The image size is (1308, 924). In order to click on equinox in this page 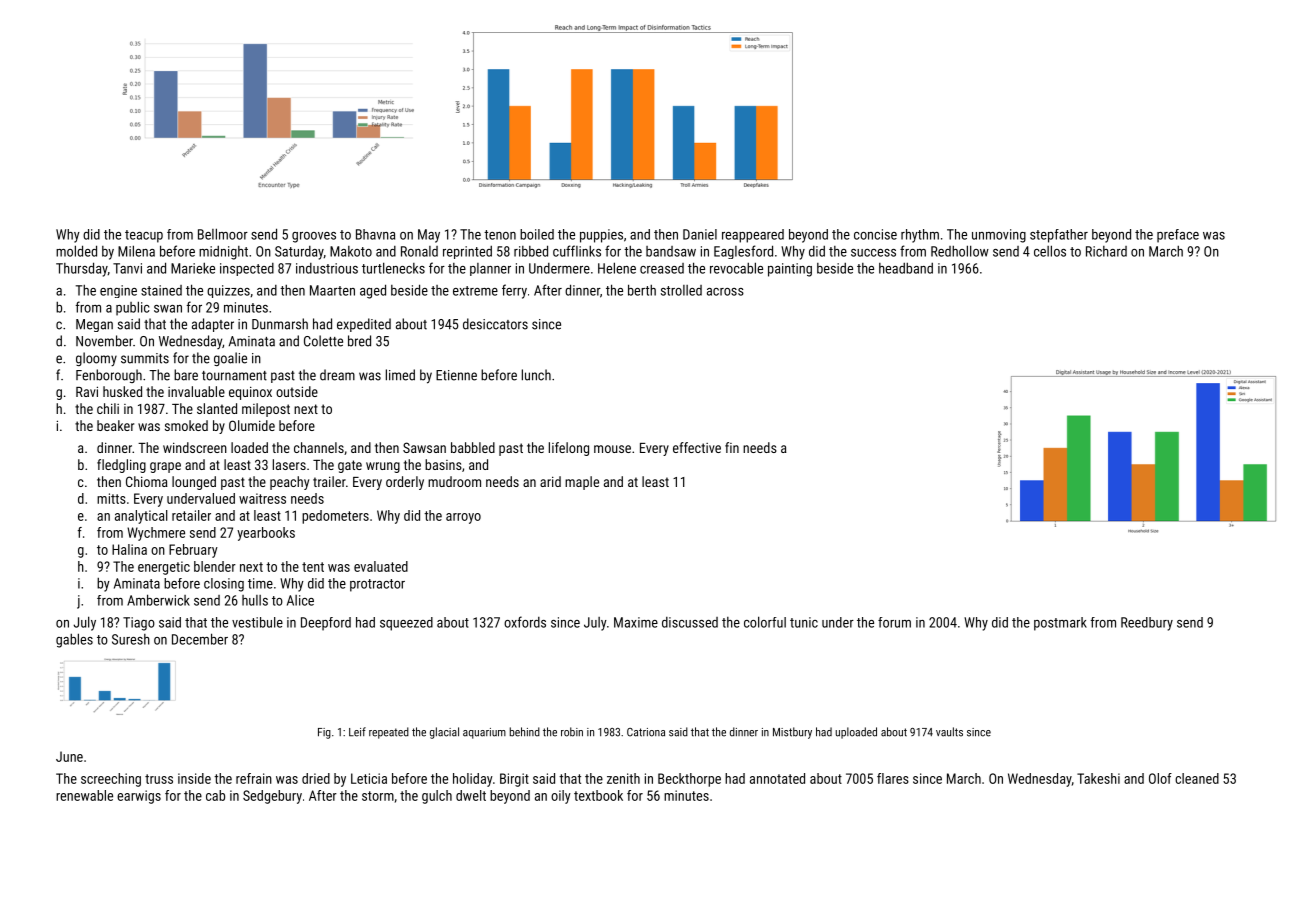, I will do `click(250, 393)`.
